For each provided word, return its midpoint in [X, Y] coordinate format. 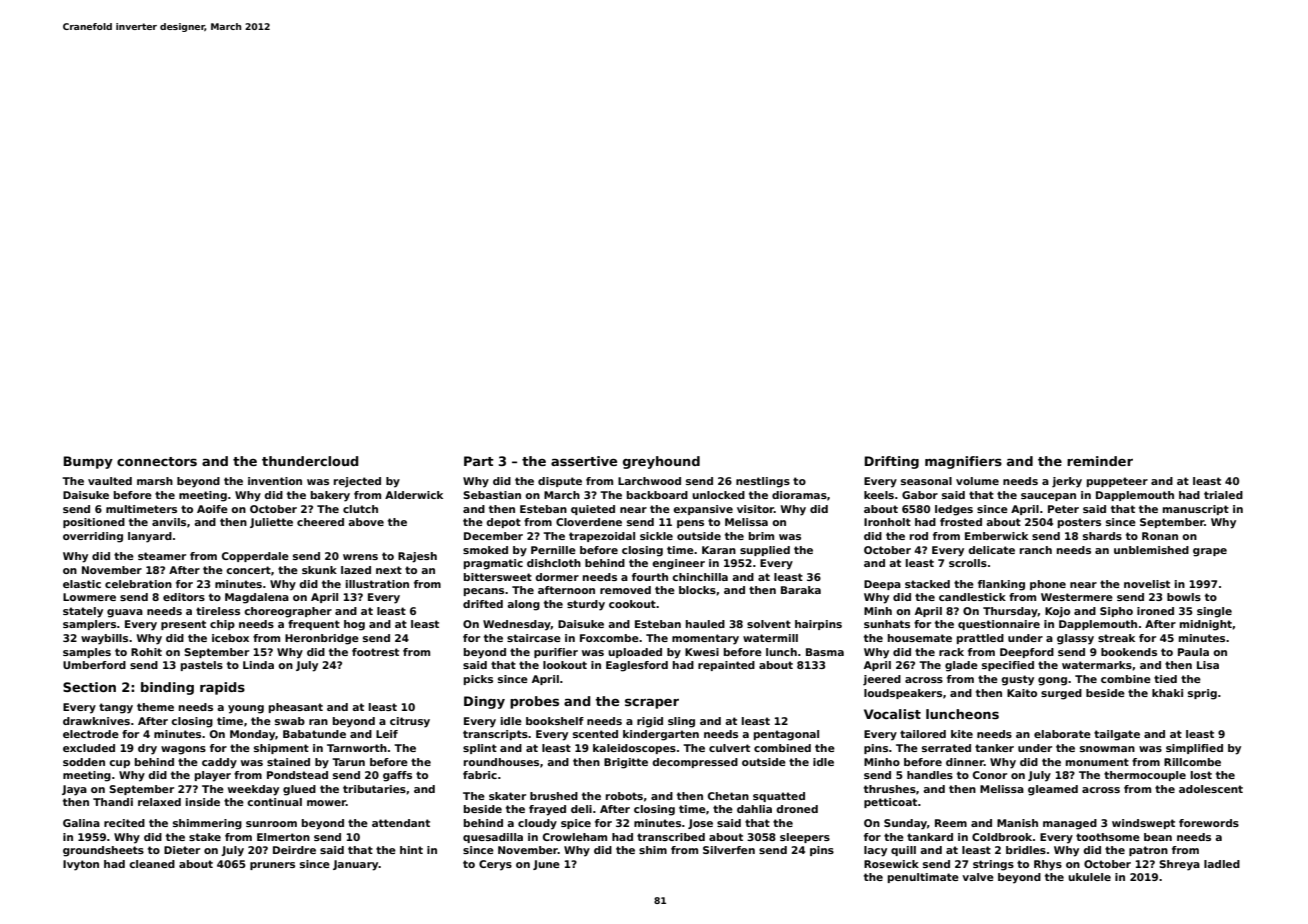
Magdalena [257, 598]
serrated [946, 748]
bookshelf [555, 721]
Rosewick [891, 864]
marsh [155, 481]
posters [1079, 523]
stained [288, 762]
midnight [1206, 625]
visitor [755, 509]
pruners [272, 866]
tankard [930, 837]
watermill [770, 638]
